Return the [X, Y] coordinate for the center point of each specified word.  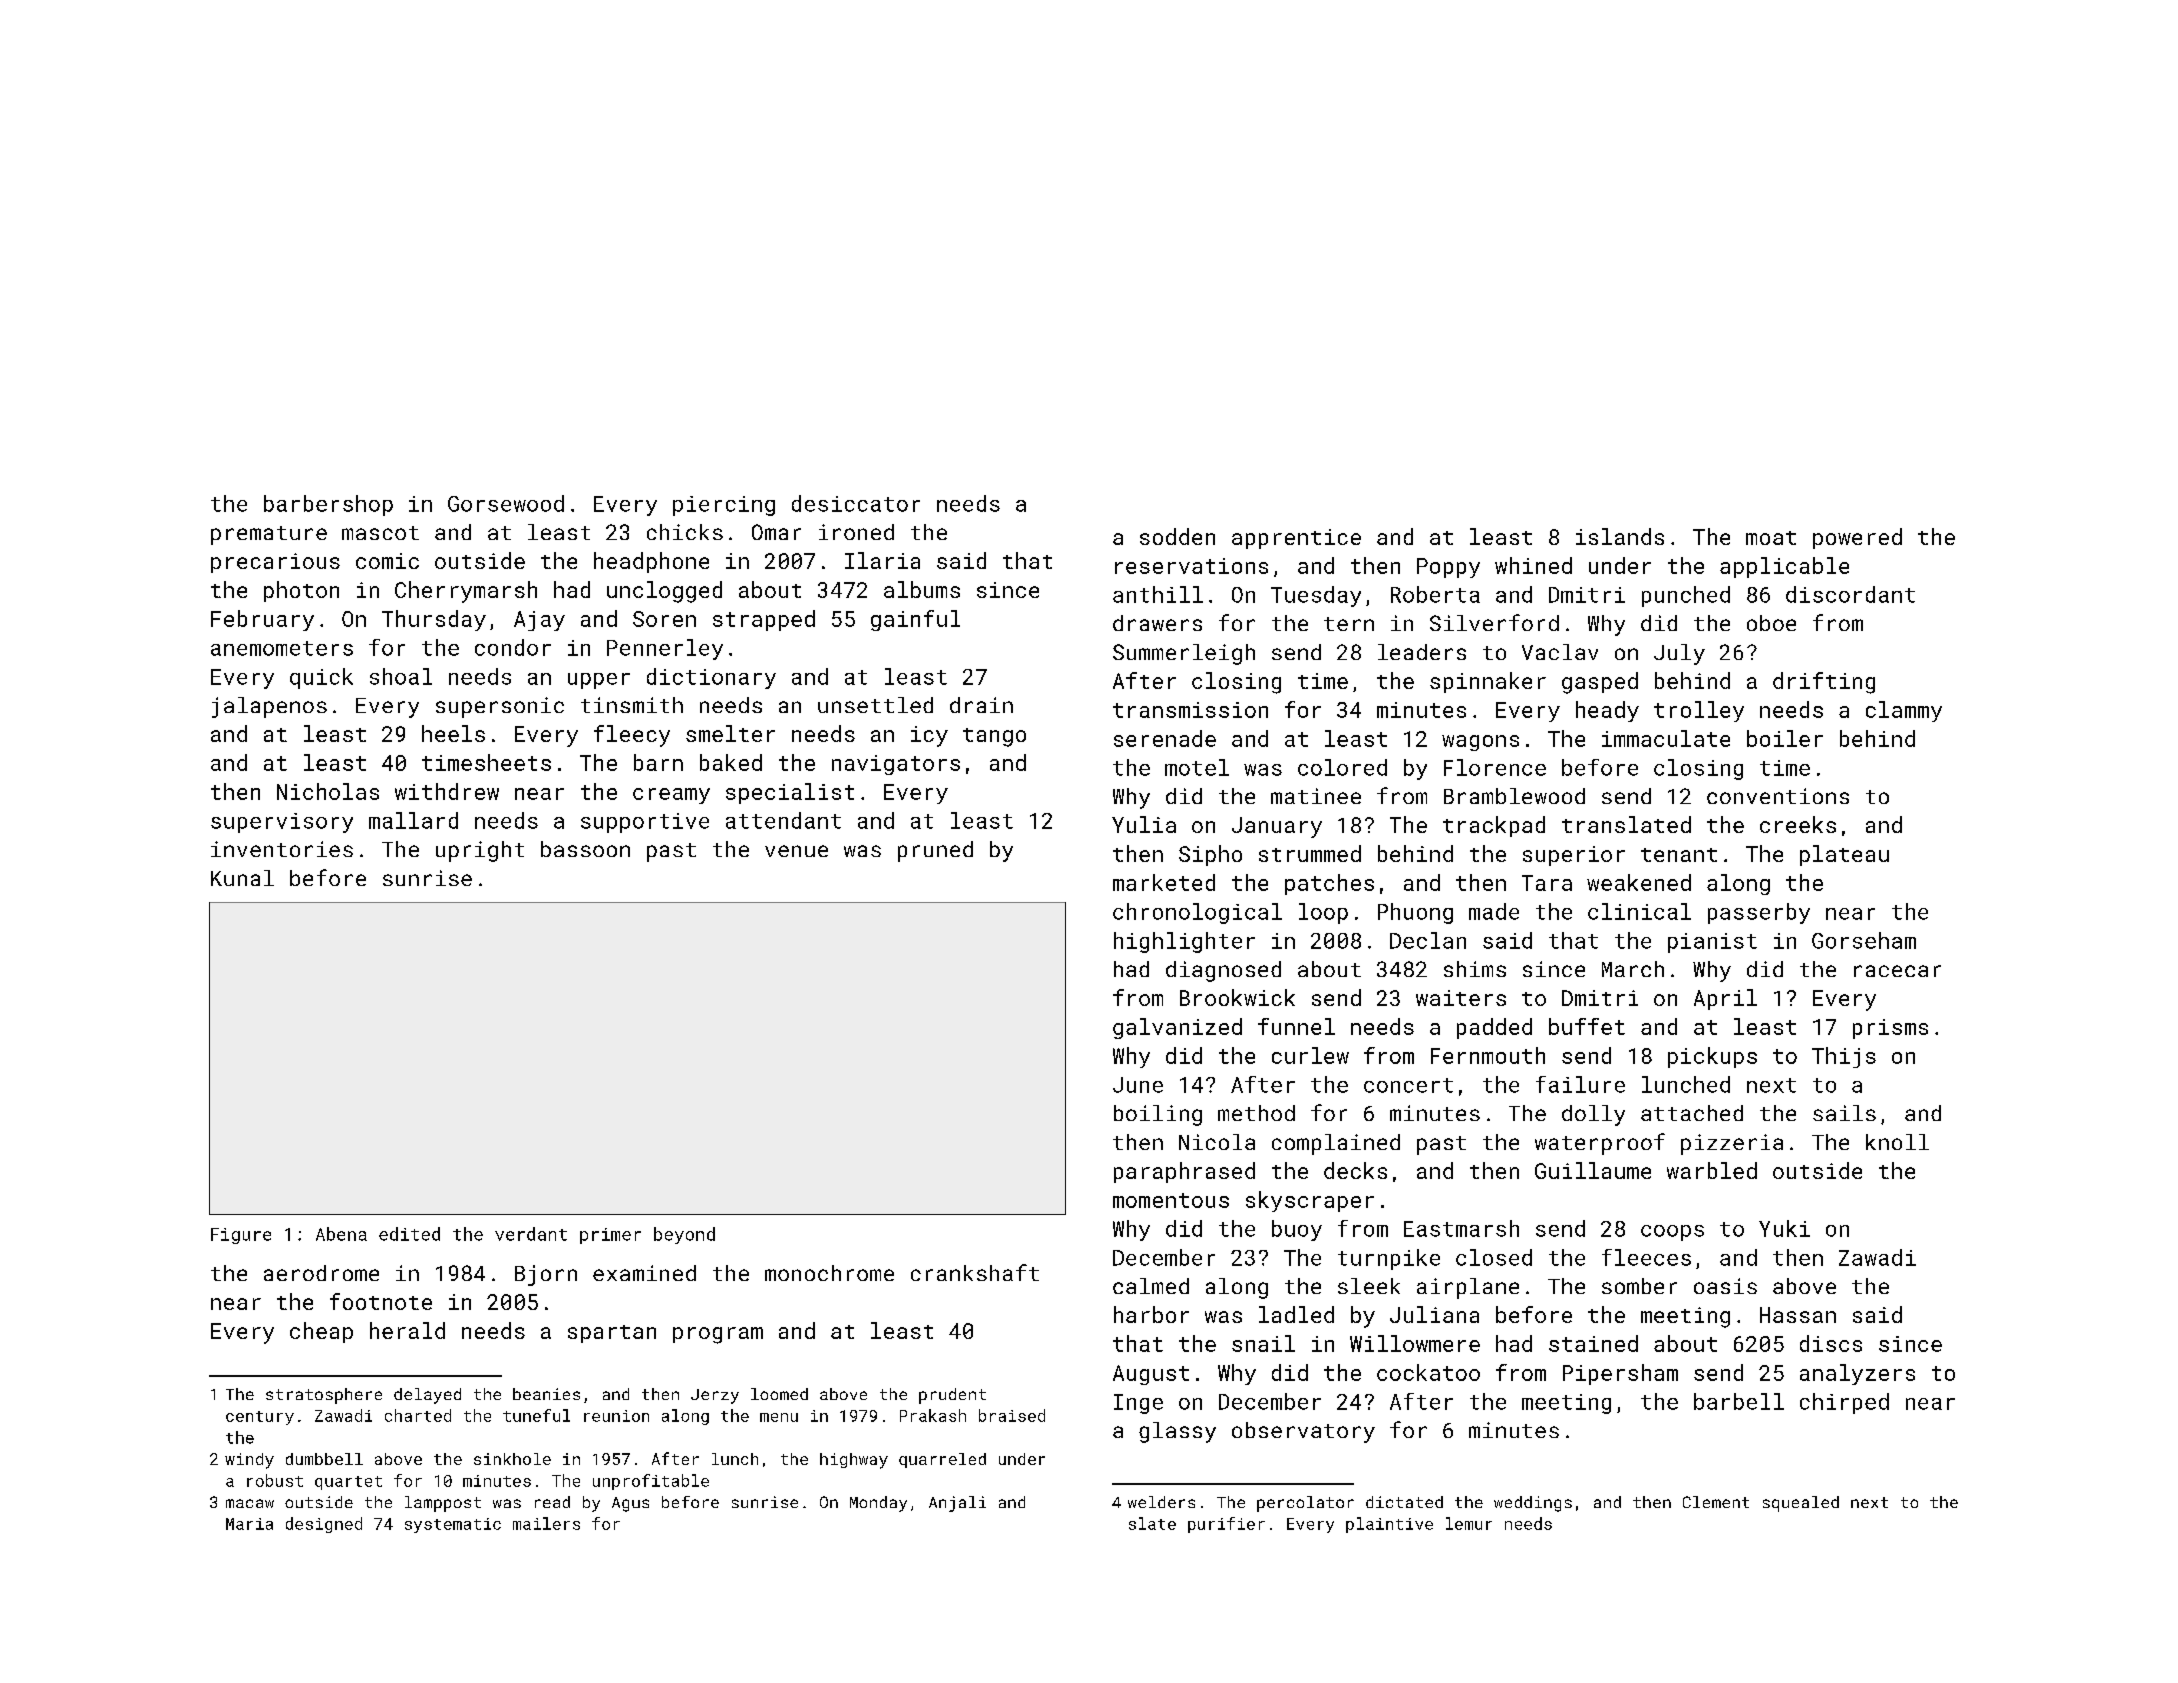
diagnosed [1223, 971]
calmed [1151, 1286]
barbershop [328, 505]
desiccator [856, 503]
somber [1639, 1286]
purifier [1226, 1525]
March [1633, 969]
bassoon [585, 849]
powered [1857, 538]
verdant [531, 1234]
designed [324, 1525]
